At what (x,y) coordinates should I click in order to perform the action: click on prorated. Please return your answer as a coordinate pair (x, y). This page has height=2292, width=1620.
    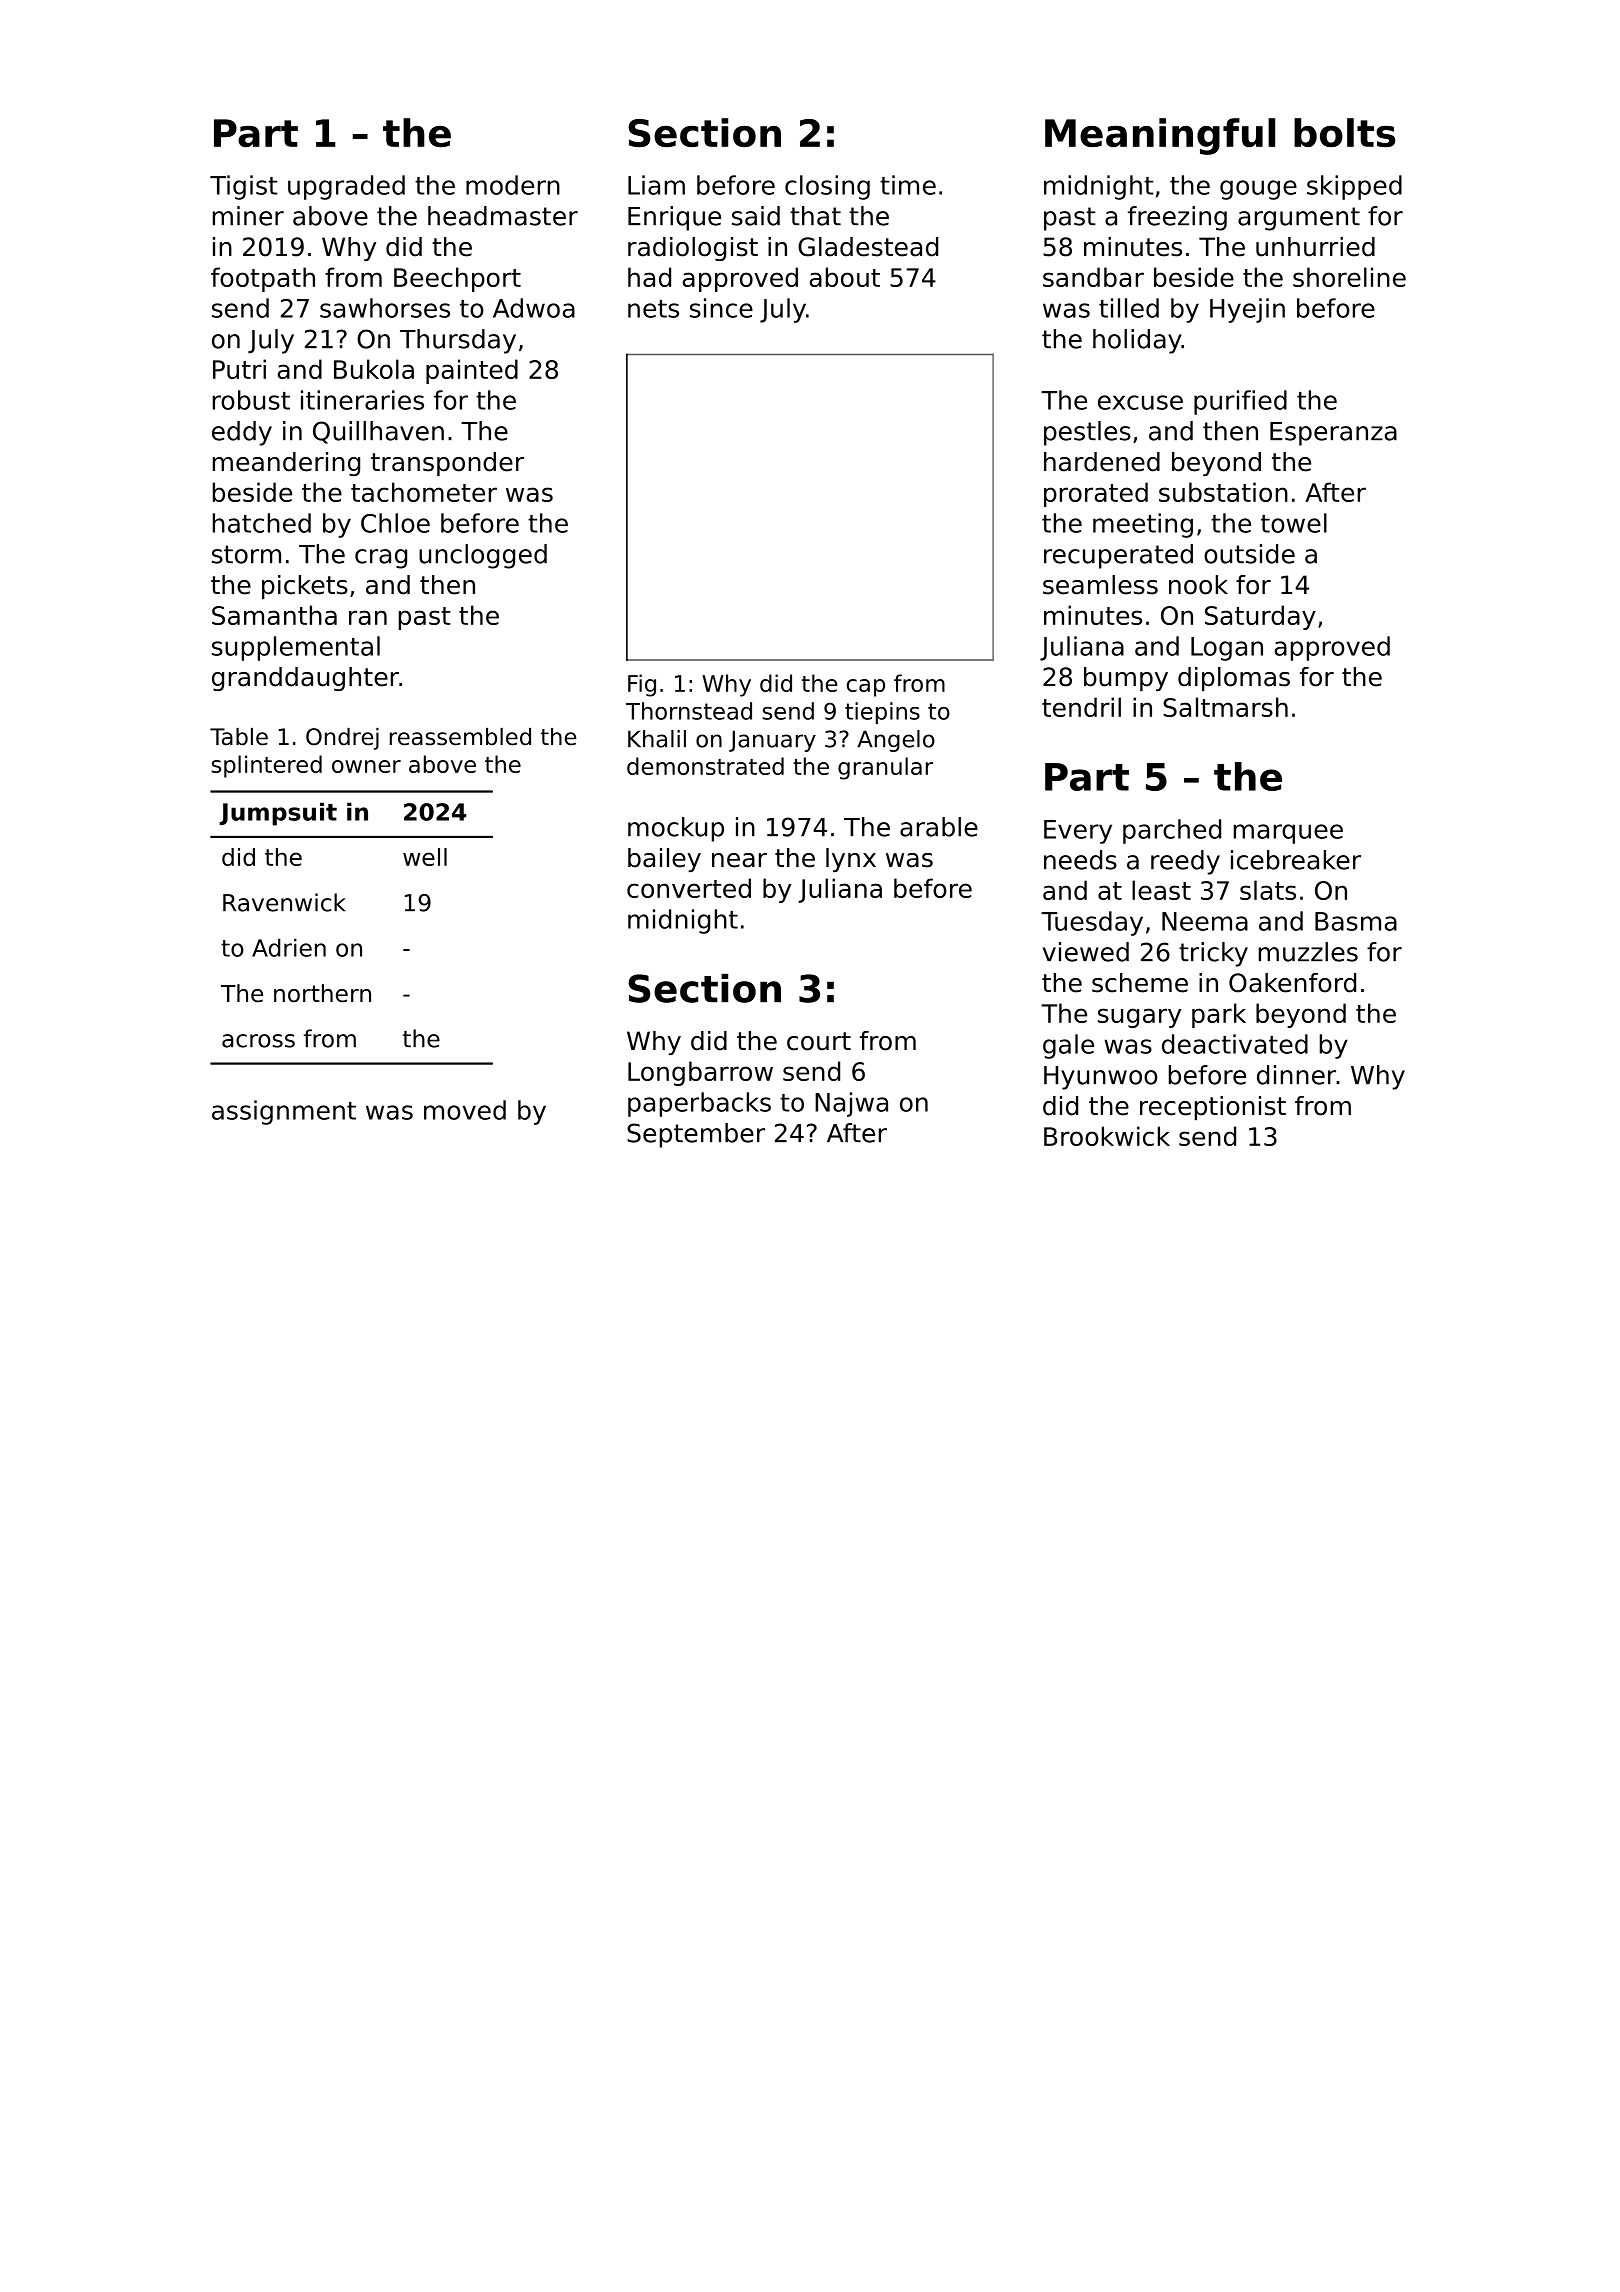
    Looking at the image, I should click on (1096, 494).
